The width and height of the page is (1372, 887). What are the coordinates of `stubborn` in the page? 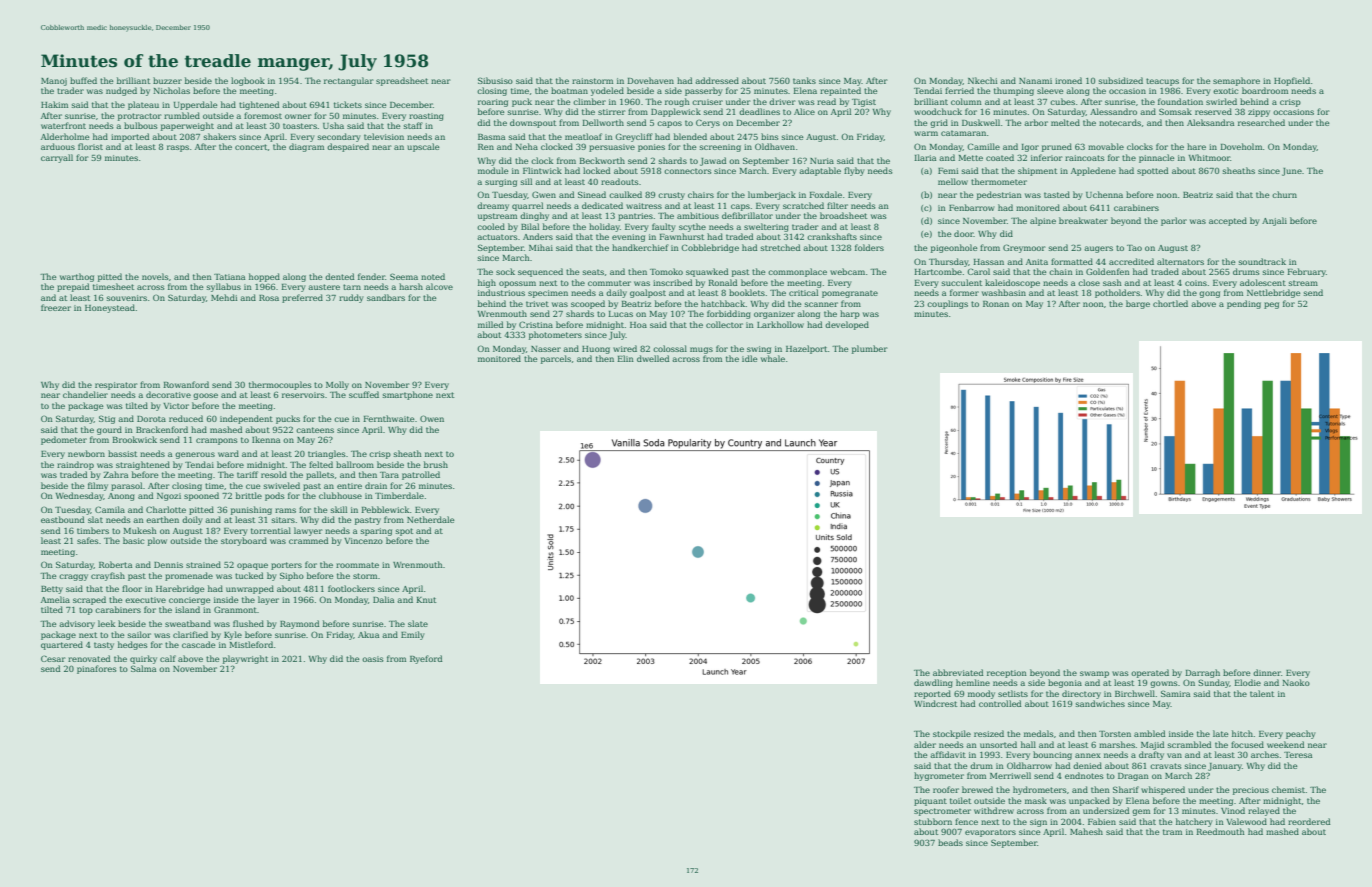 It's located at (933, 821).
